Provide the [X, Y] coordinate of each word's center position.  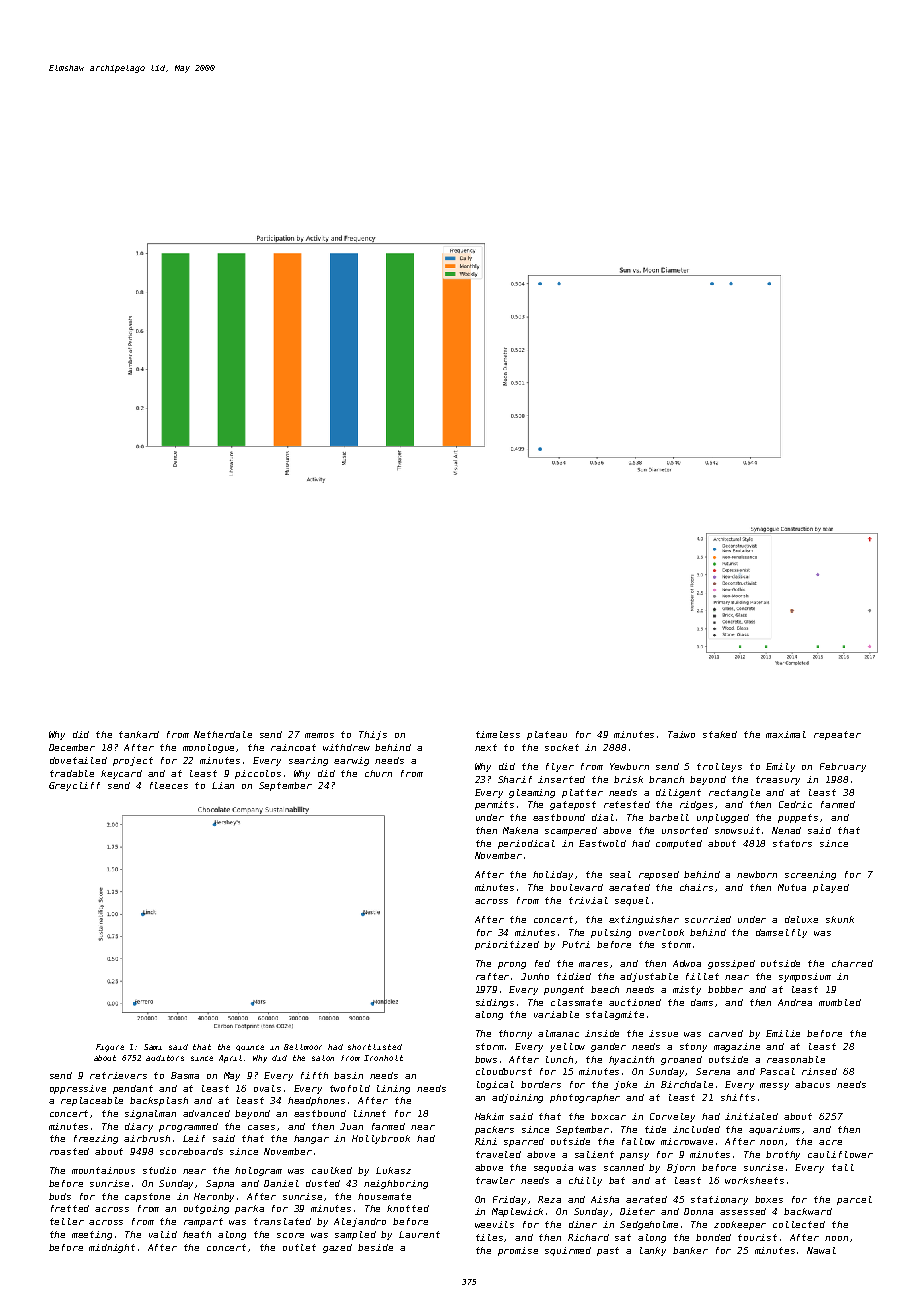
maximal [786, 734]
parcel [854, 1200]
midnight [112, 1248]
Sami [153, 1047]
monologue [208, 748]
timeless [498, 734]
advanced [206, 1113]
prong [512, 965]
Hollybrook [381, 1139]
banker [690, 1250]
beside [375, 1247]
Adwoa [687, 963]
